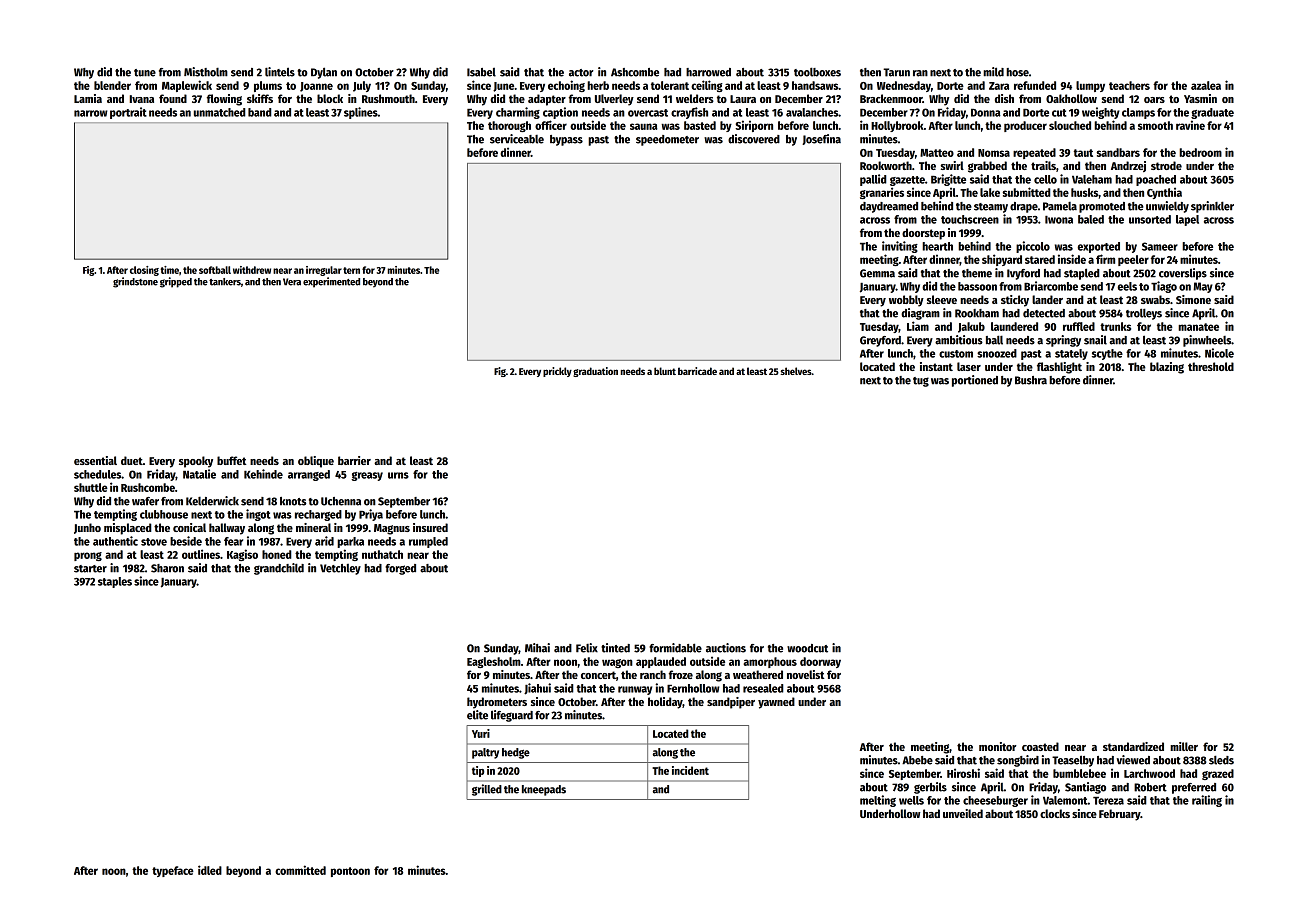  I want to click on bumblebee, so click(1079, 773).
